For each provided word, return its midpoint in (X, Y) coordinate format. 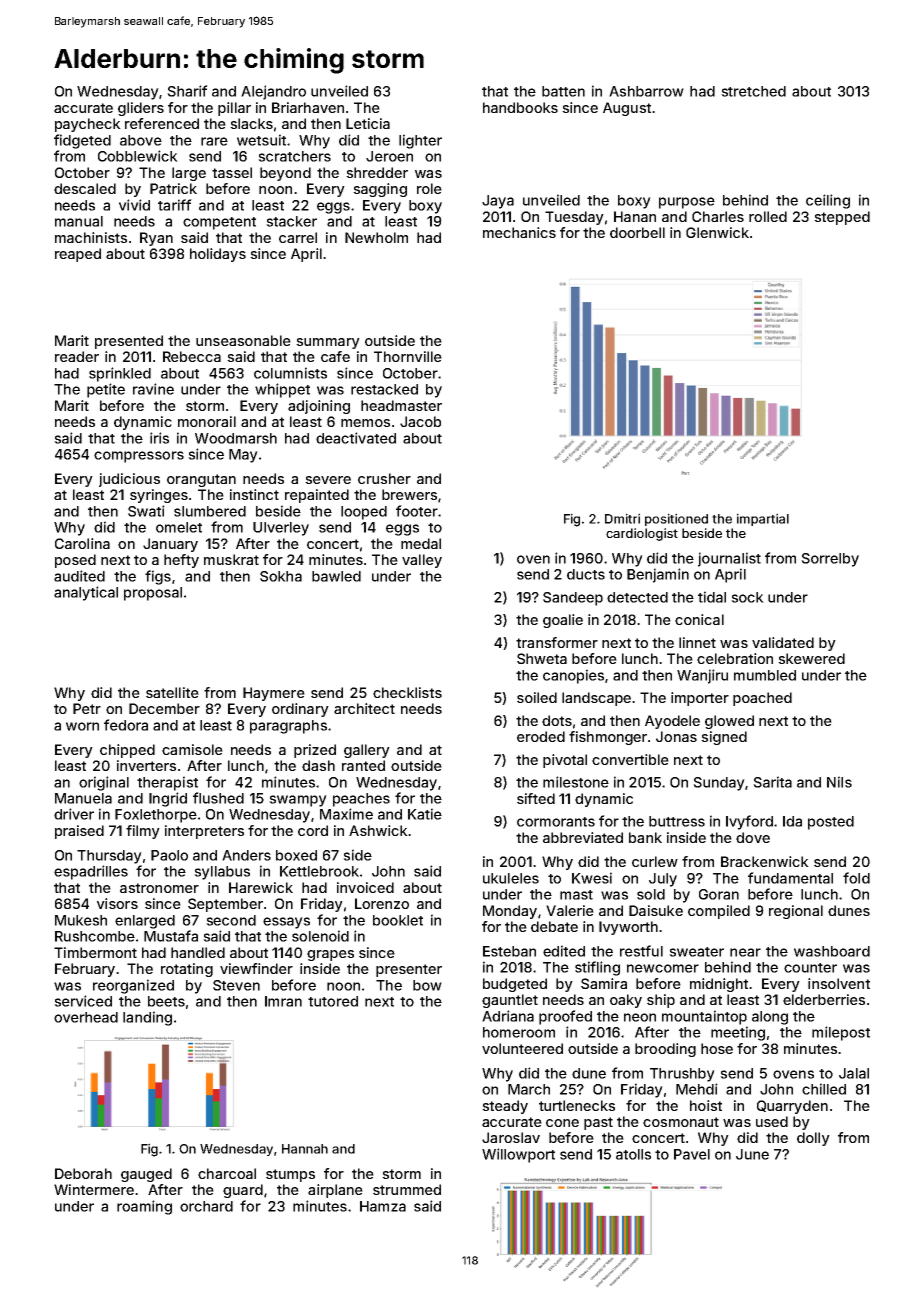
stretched (753, 91)
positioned (676, 519)
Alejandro (273, 92)
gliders (141, 109)
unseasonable (243, 340)
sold (651, 894)
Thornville (408, 356)
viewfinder (256, 968)
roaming (144, 1207)
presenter (409, 970)
